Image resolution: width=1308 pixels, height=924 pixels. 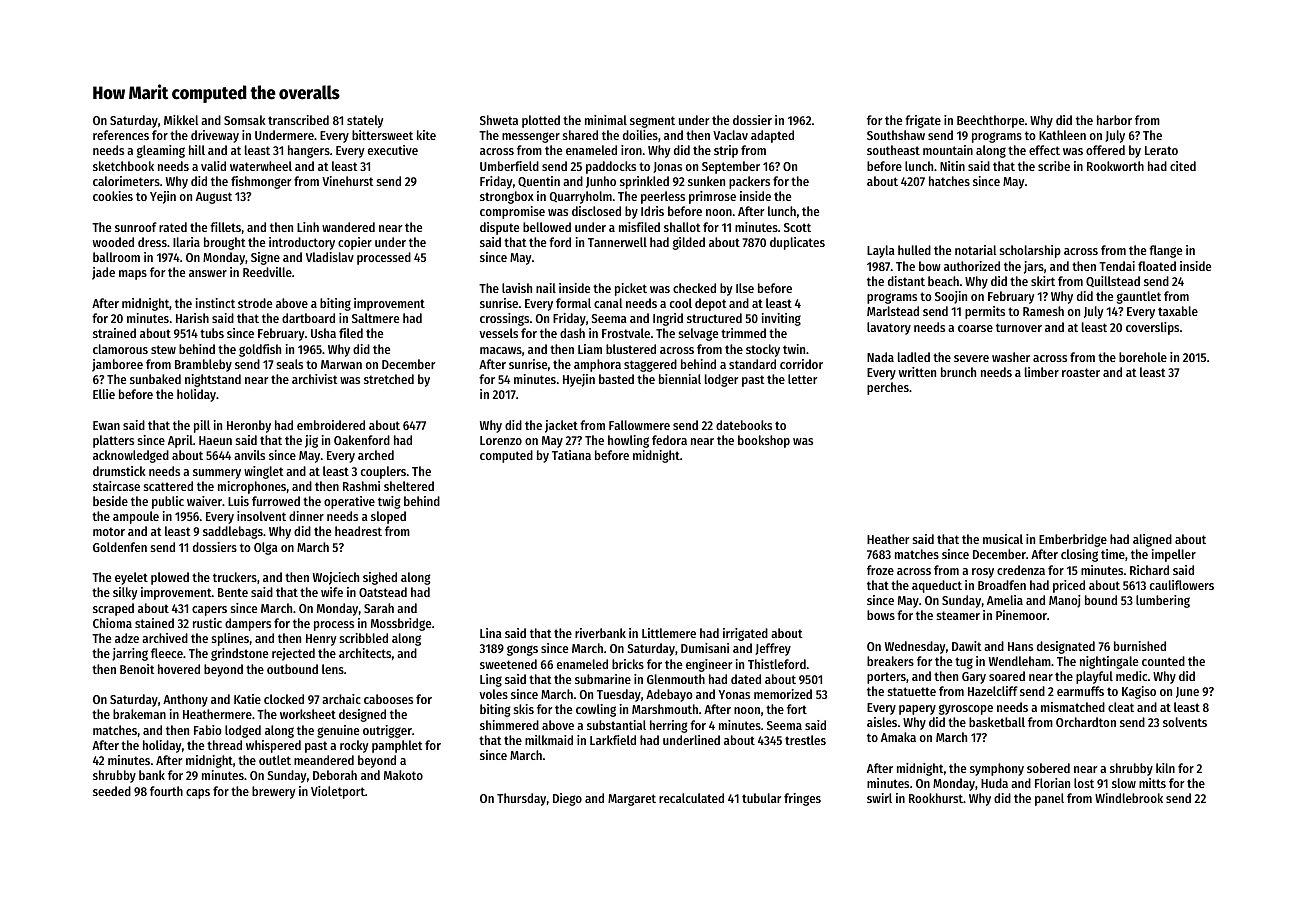 What do you see at coordinates (952, 166) in the page?
I see `Nitin` at bounding box center [952, 166].
